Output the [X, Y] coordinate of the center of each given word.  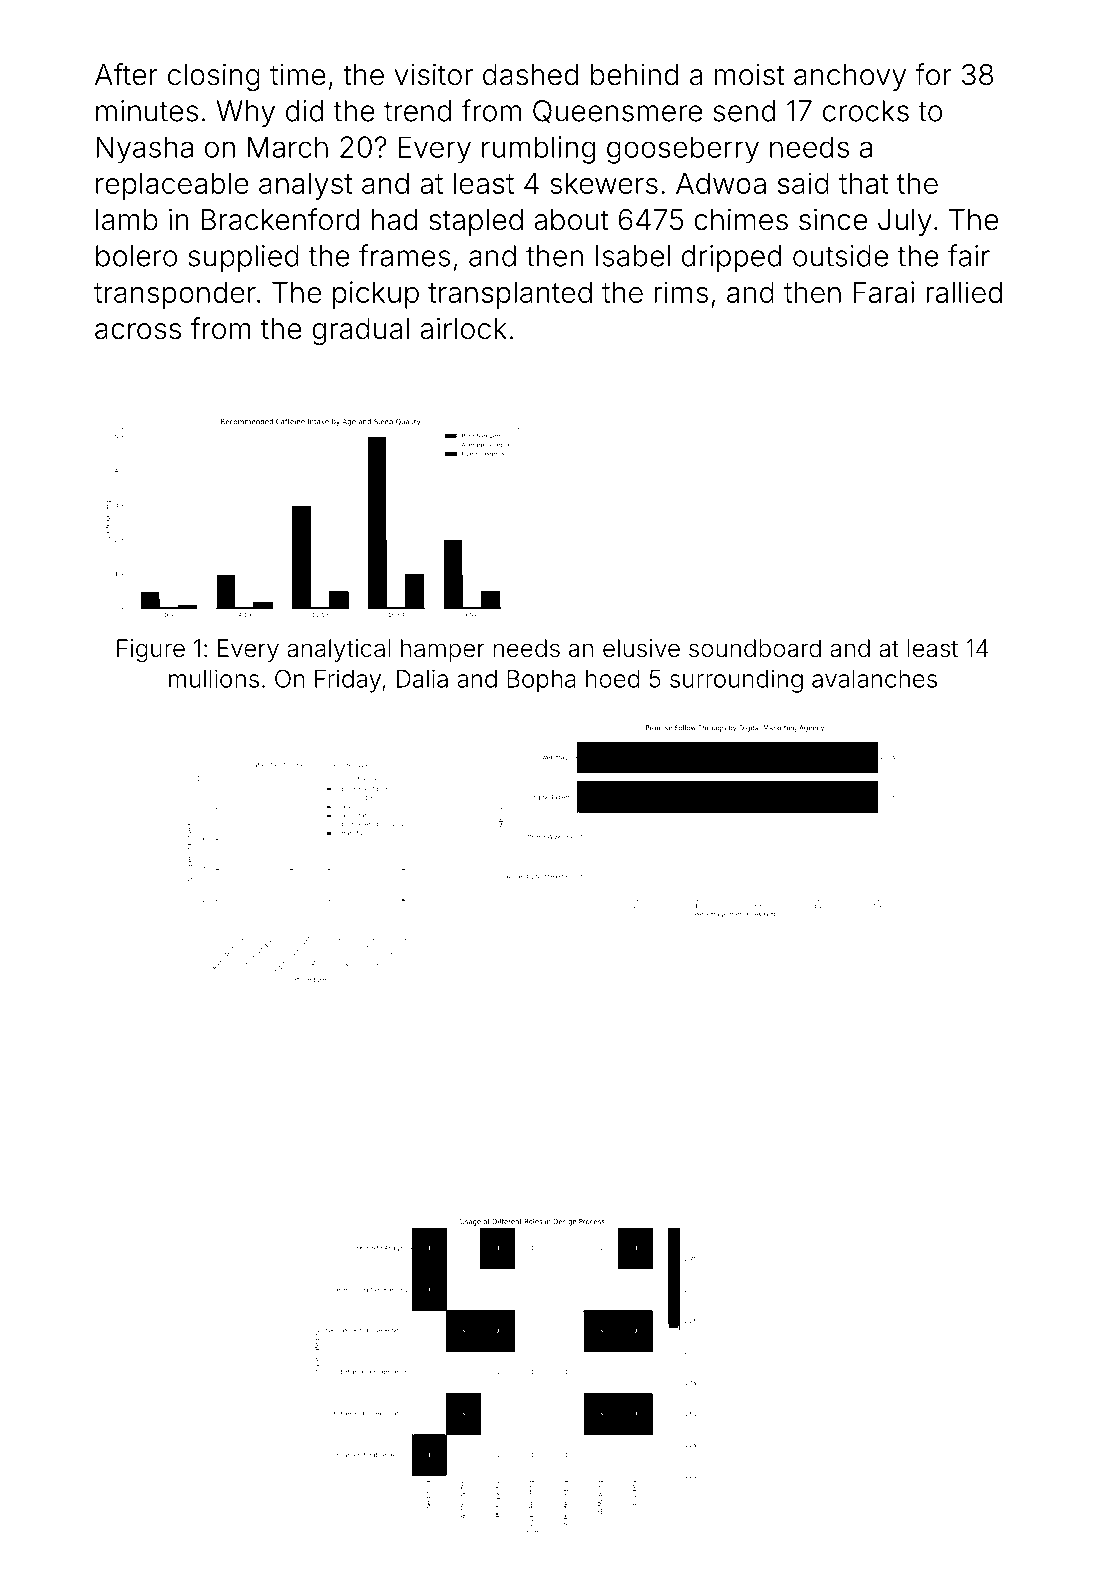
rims [681, 292]
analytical [338, 650]
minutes [147, 111]
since [833, 219]
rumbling [538, 150]
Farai [884, 292]
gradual [360, 331]
